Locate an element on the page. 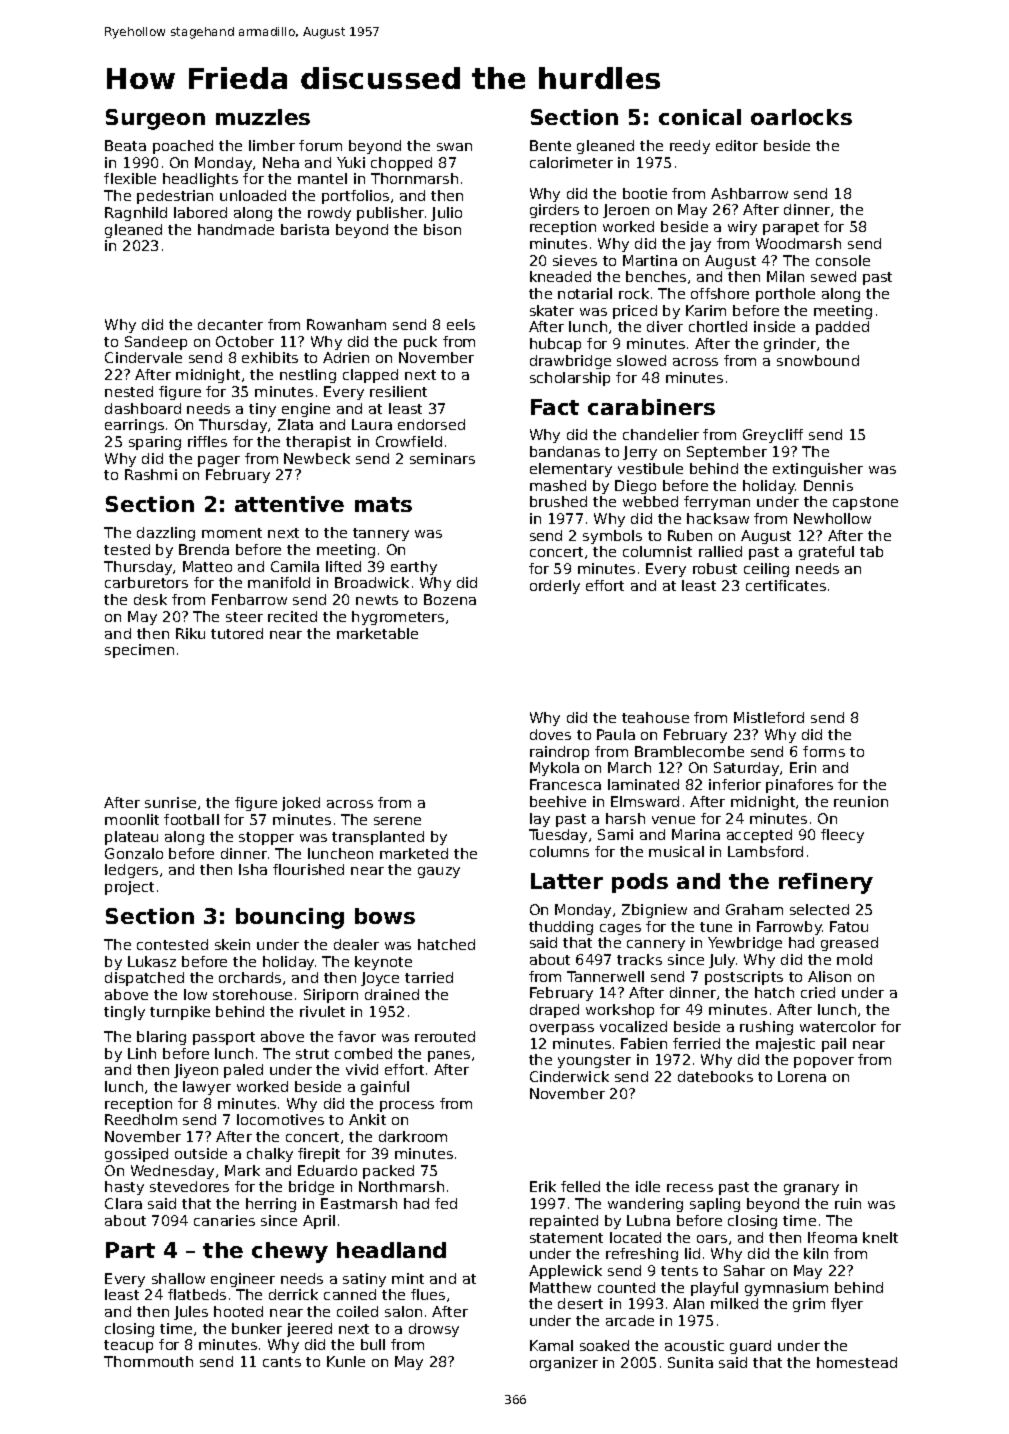  swan is located at coordinates (454, 147).
